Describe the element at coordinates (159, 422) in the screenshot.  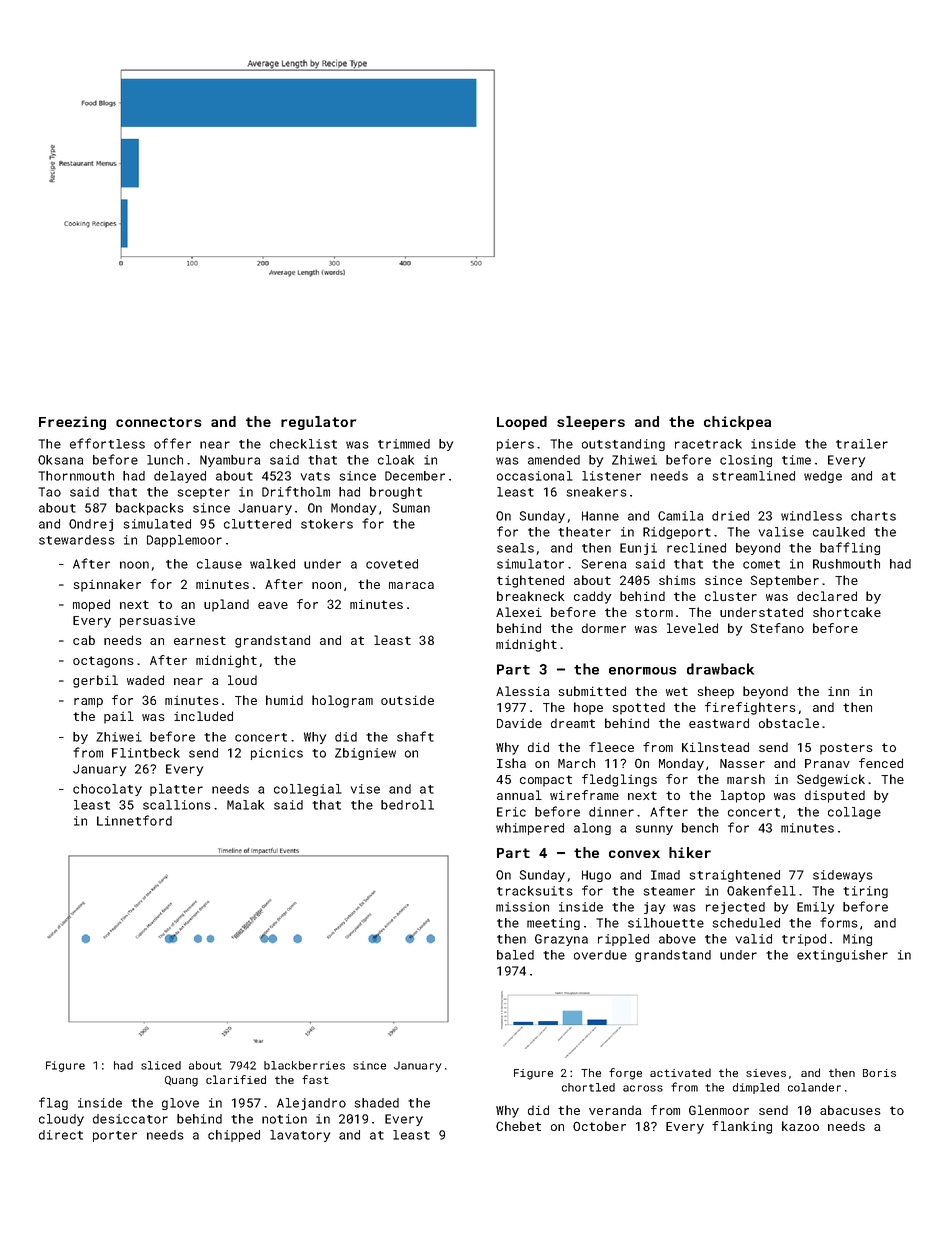
I see `connectors` at that location.
